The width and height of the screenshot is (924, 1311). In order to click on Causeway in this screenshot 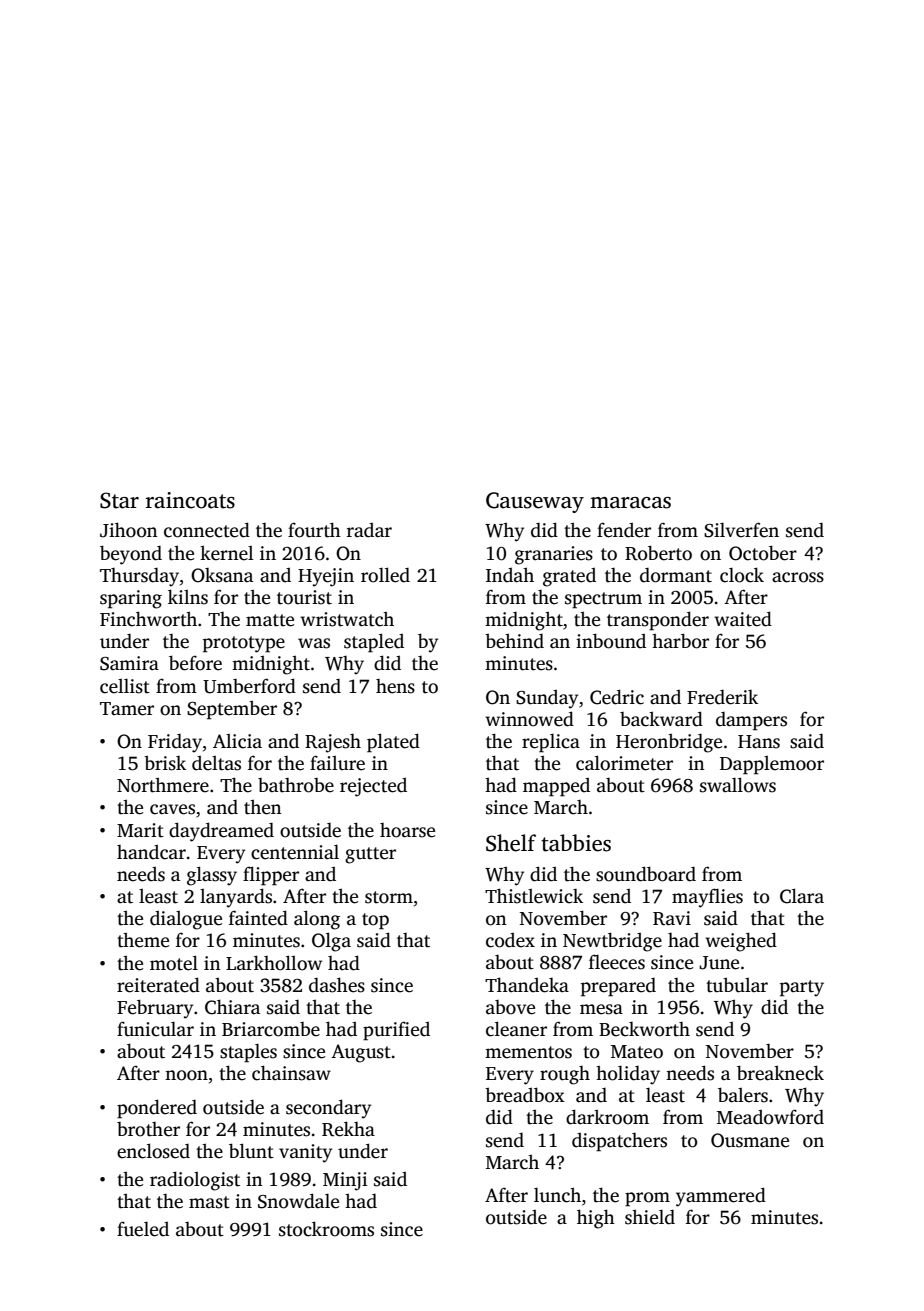, I will do `click(535, 502)`.
